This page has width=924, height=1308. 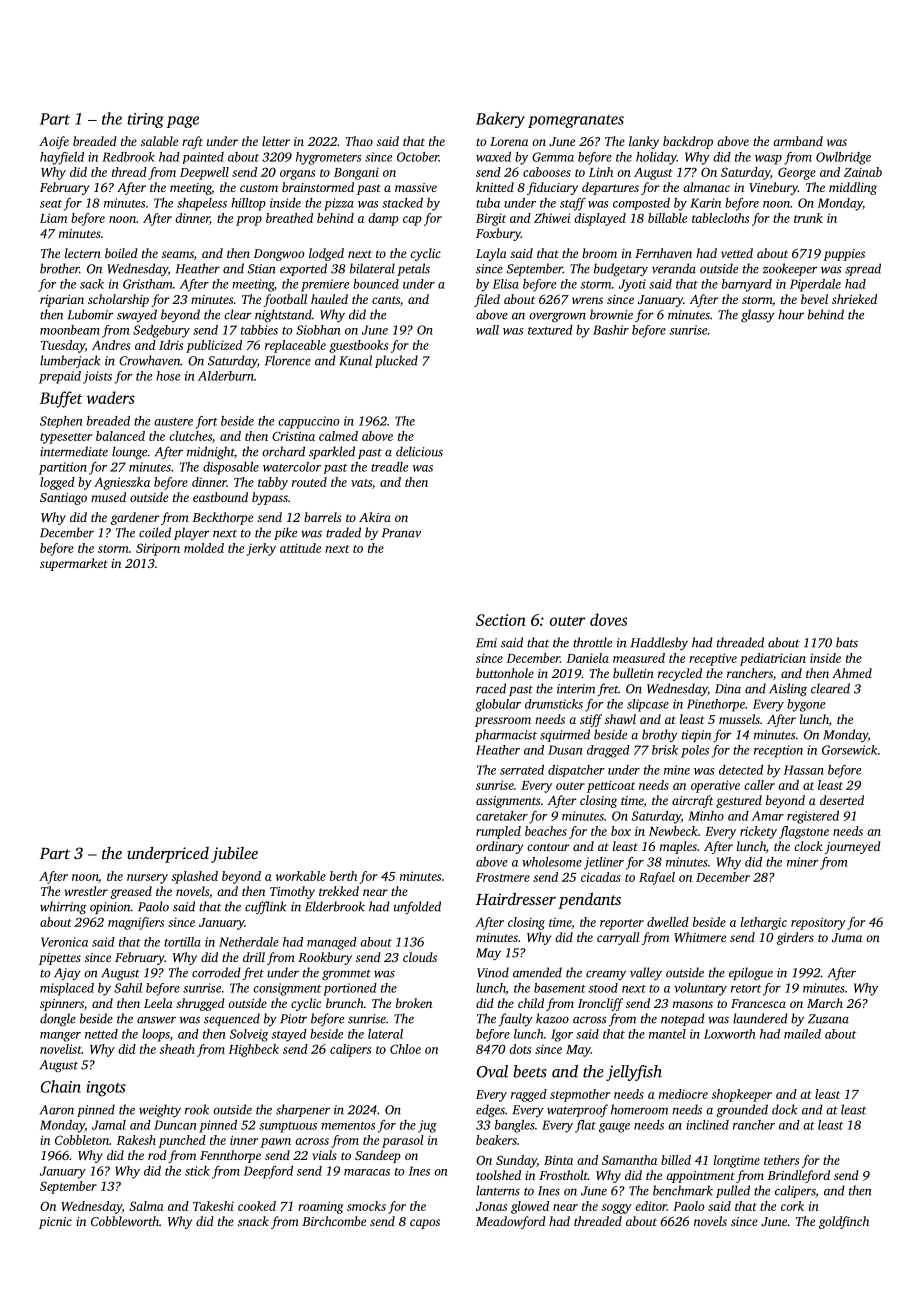 What do you see at coordinates (498, 1190) in the page?
I see `lanterns` at bounding box center [498, 1190].
